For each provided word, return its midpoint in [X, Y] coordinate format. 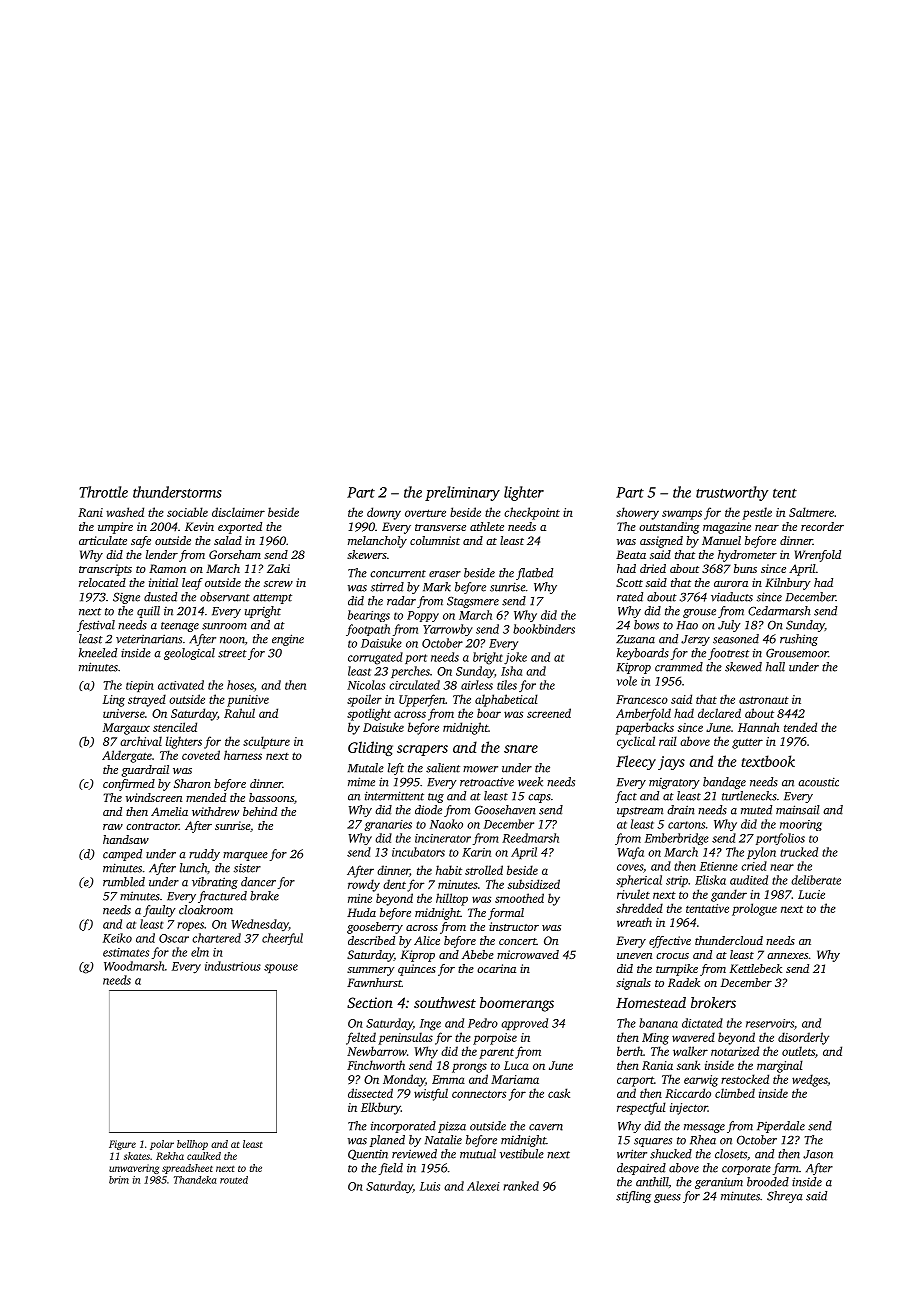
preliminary [462, 493]
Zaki [278, 568]
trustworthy [732, 493]
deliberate [816, 880]
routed [234, 1180]
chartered [216, 938]
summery [371, 971]
